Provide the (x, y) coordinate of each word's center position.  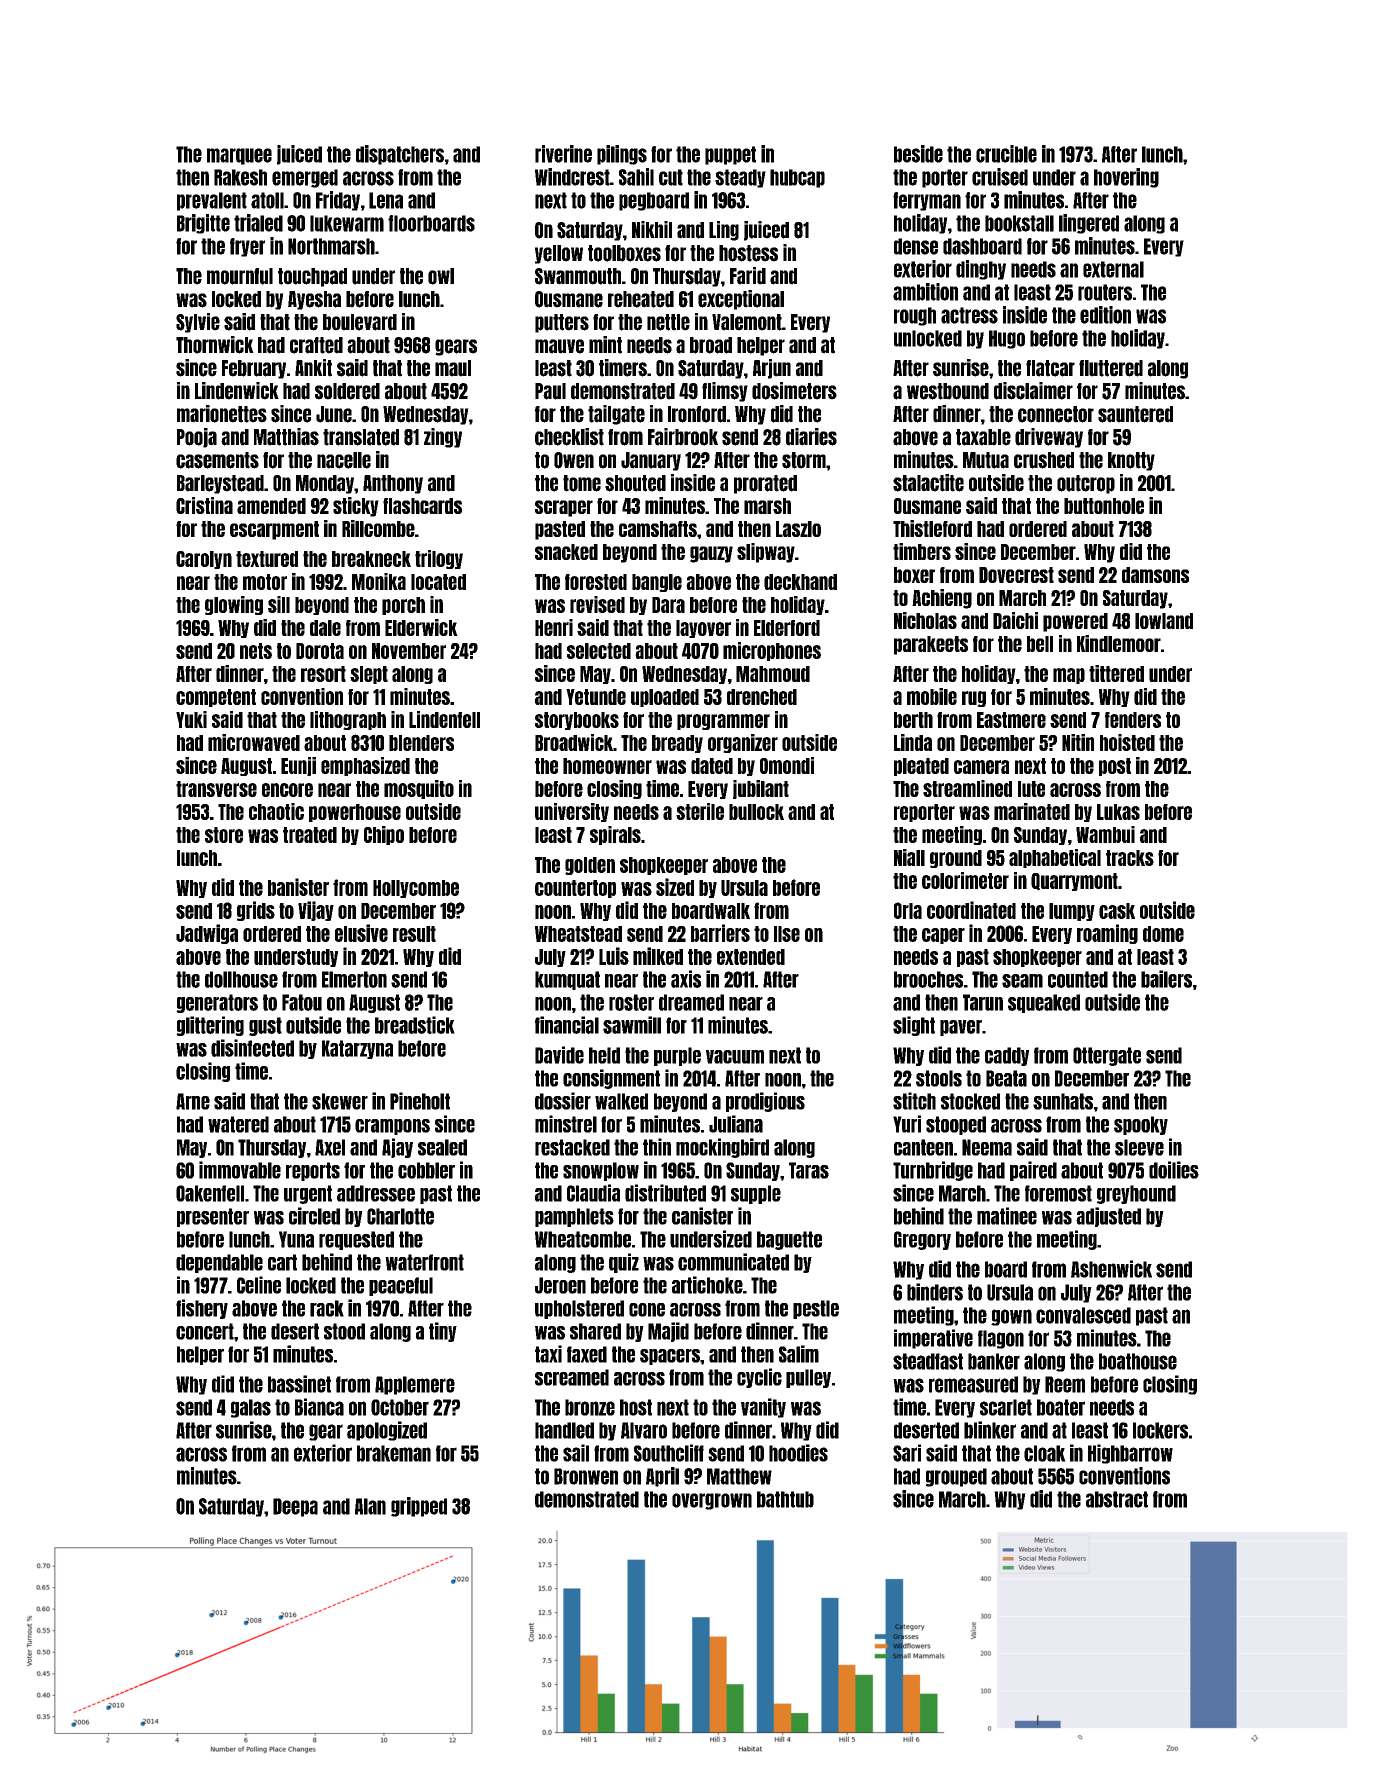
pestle (816, 1309)
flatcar (1050, 368)
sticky (356, 507)
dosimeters (794, 391)
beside (918, 154)
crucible (1006, 154)
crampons (392, 1127)
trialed (258, 223)
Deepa (295, 1507)
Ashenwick (1111, 1269)
